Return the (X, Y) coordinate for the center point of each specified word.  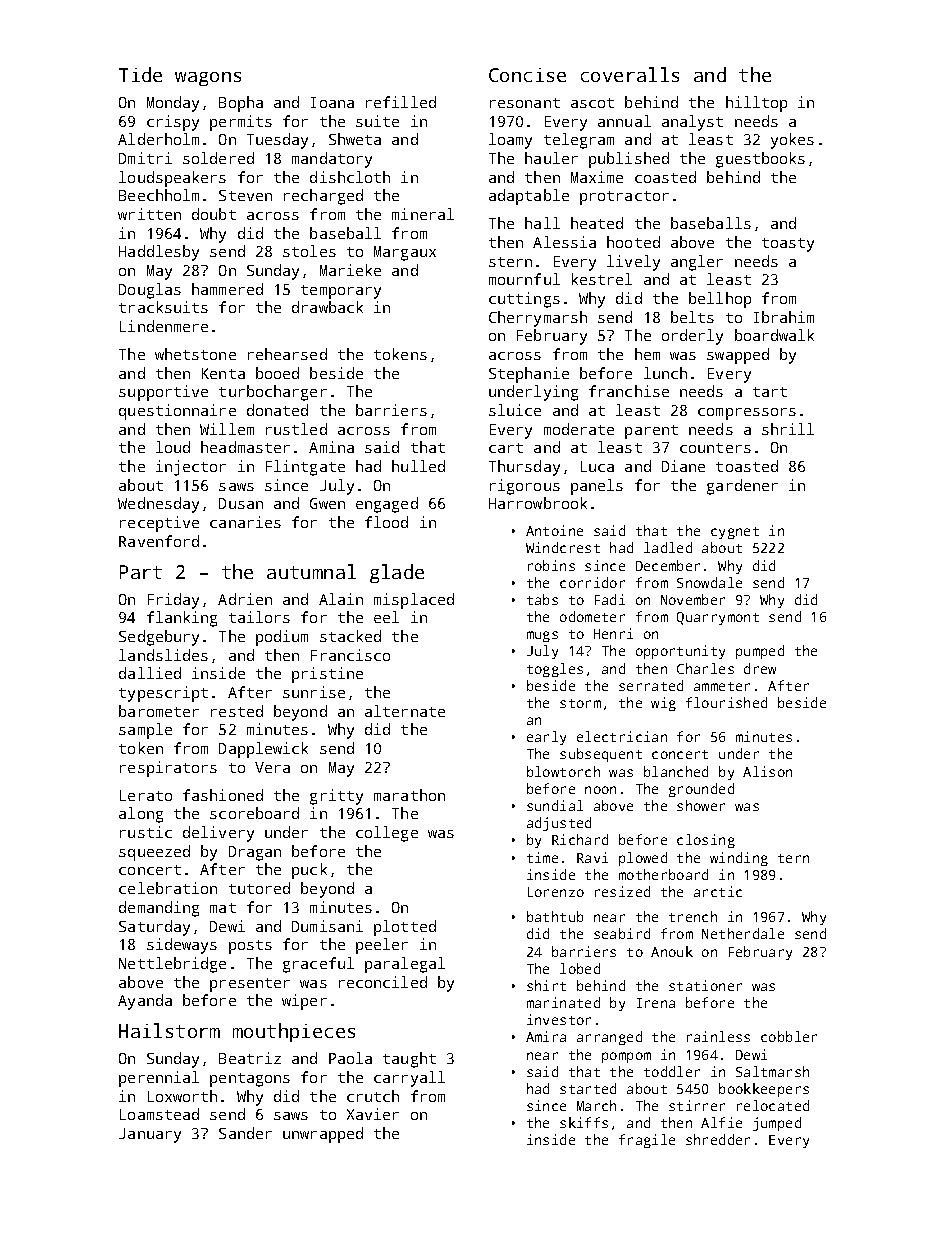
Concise (527, 75)
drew (760, 668)
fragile (647, 1141)
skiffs (584, 1122)
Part (141, 572)
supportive (163, 393)
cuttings (524, 300)
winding (739, 859)
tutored (259, 888)
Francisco (350, 655)
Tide (140, 74)
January (150, 1135)
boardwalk (774, 335)
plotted (405, 928)
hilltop (756, 104)
